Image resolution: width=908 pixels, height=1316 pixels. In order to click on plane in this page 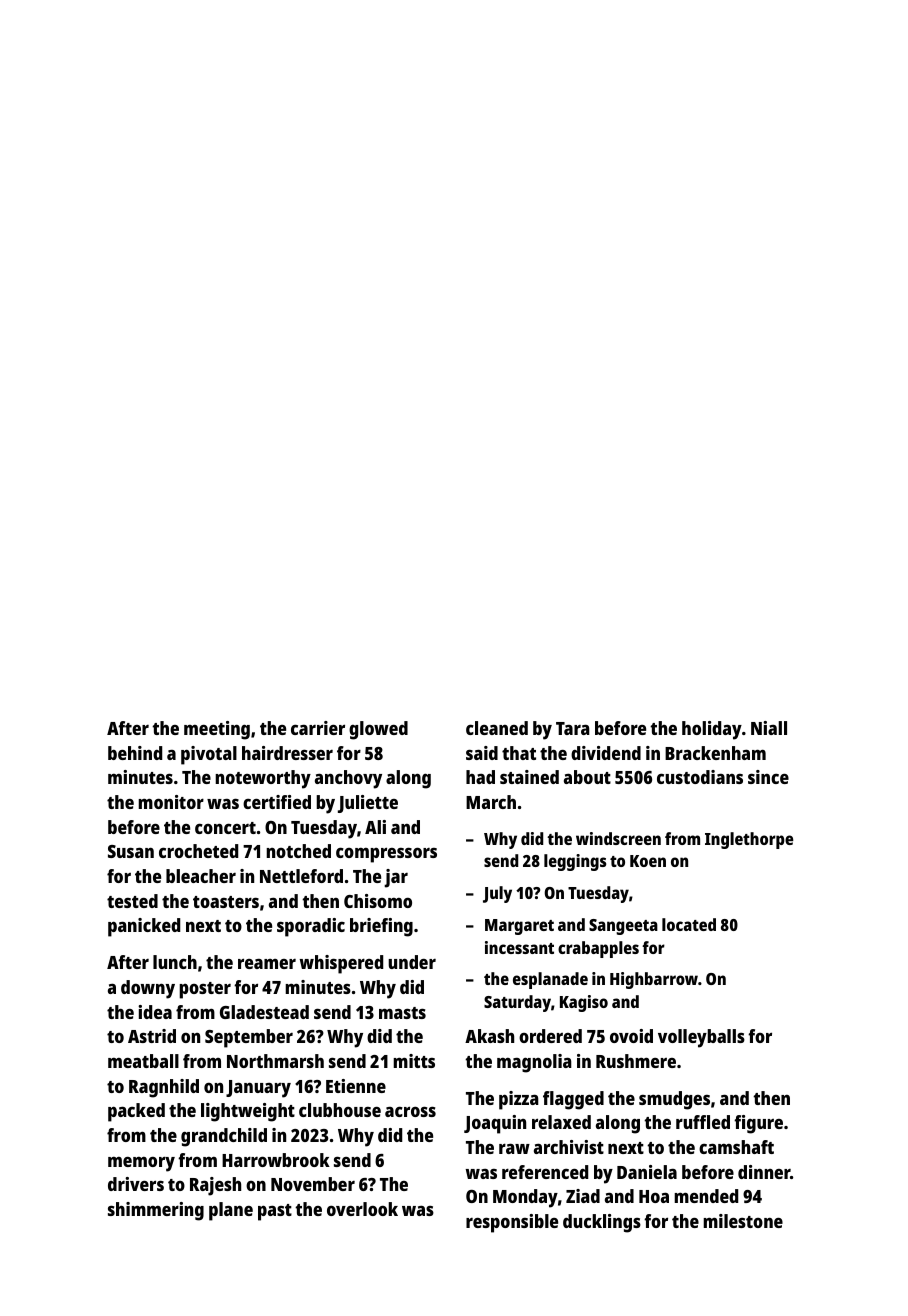, I will do `click(231, 1211)`.
